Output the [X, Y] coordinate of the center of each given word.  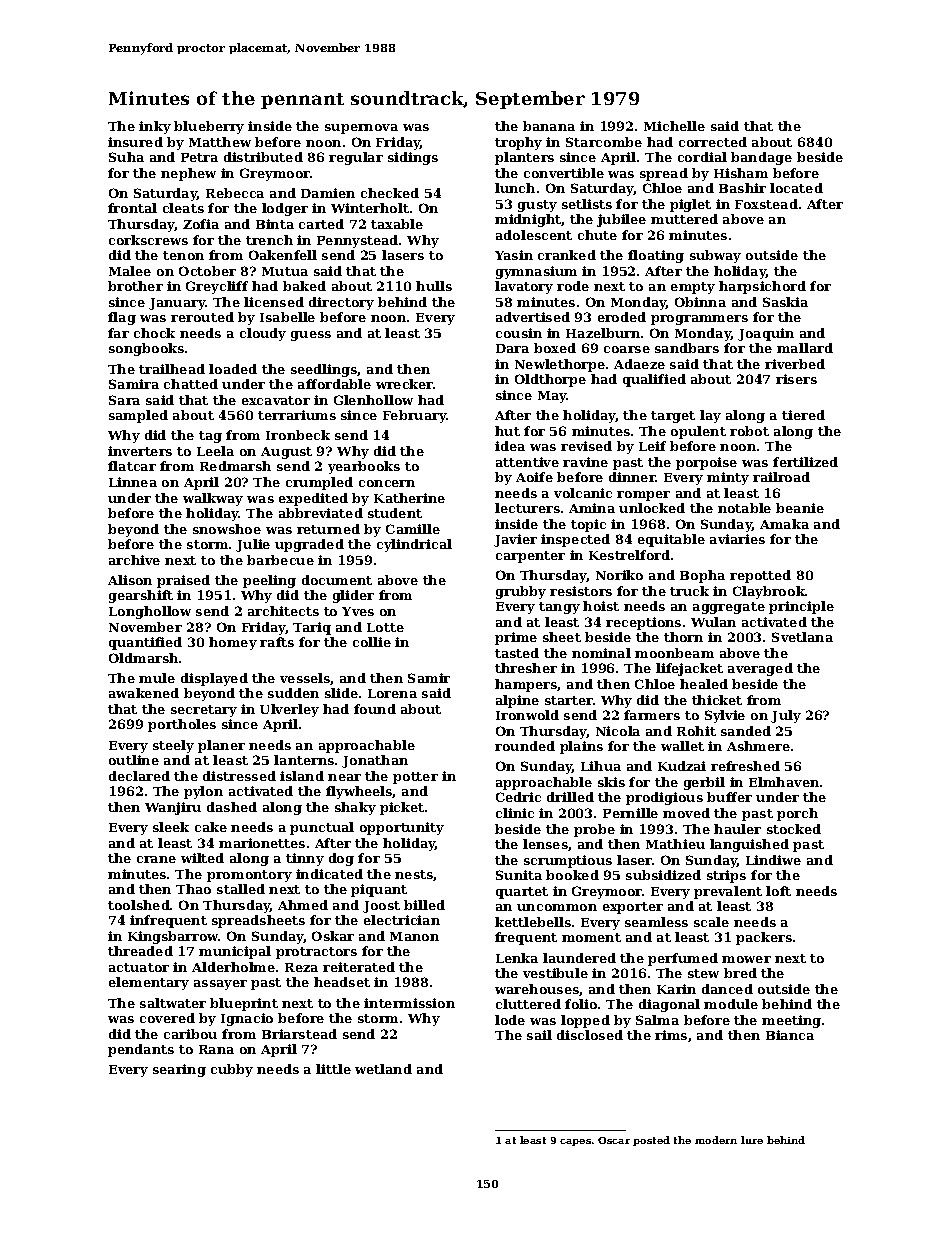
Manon [414, 936]
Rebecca [235, 193]
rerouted [202, 317]
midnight [528, 220]
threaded [140, 951]
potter [415, 778]
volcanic [583, 493]
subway [715, 256]
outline [134, 760]
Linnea [133, 482]
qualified [654, 380]
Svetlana [802, 637]
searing [179, 1070]
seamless [656, 922]
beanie [800, 508]
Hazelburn [603, 333]
